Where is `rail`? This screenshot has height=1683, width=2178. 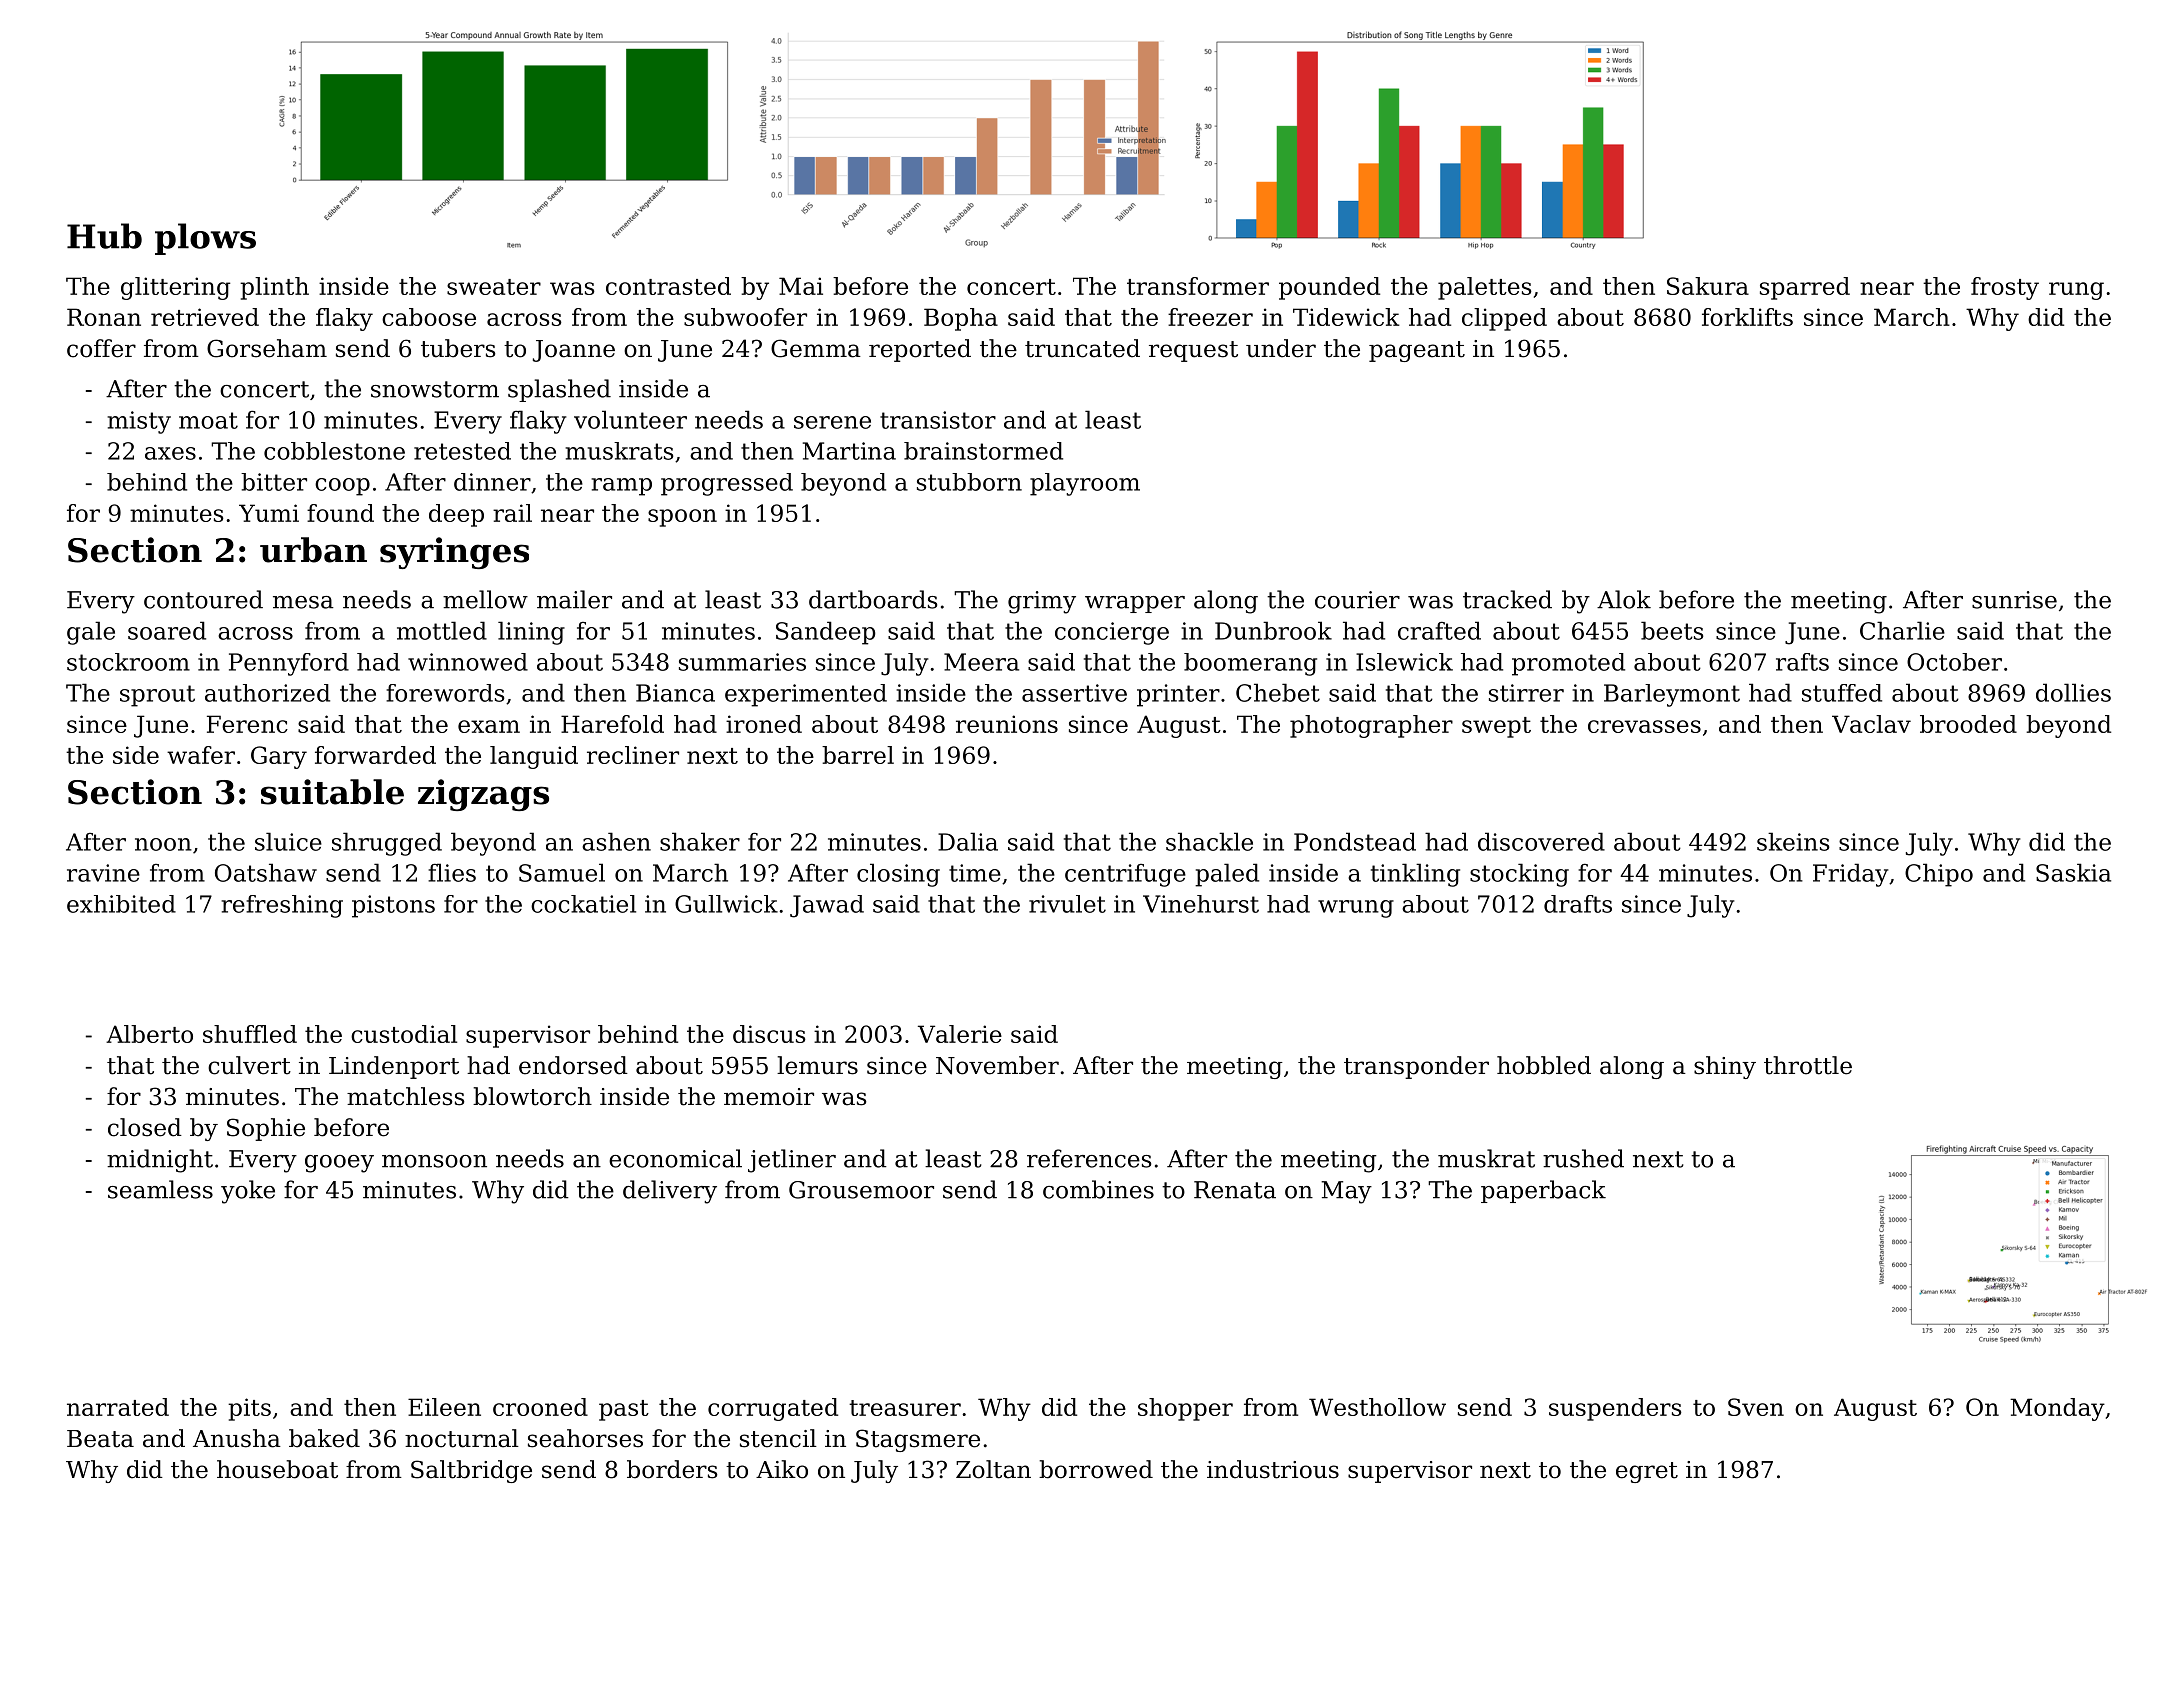
rail is located at coordinates (512, 513).
